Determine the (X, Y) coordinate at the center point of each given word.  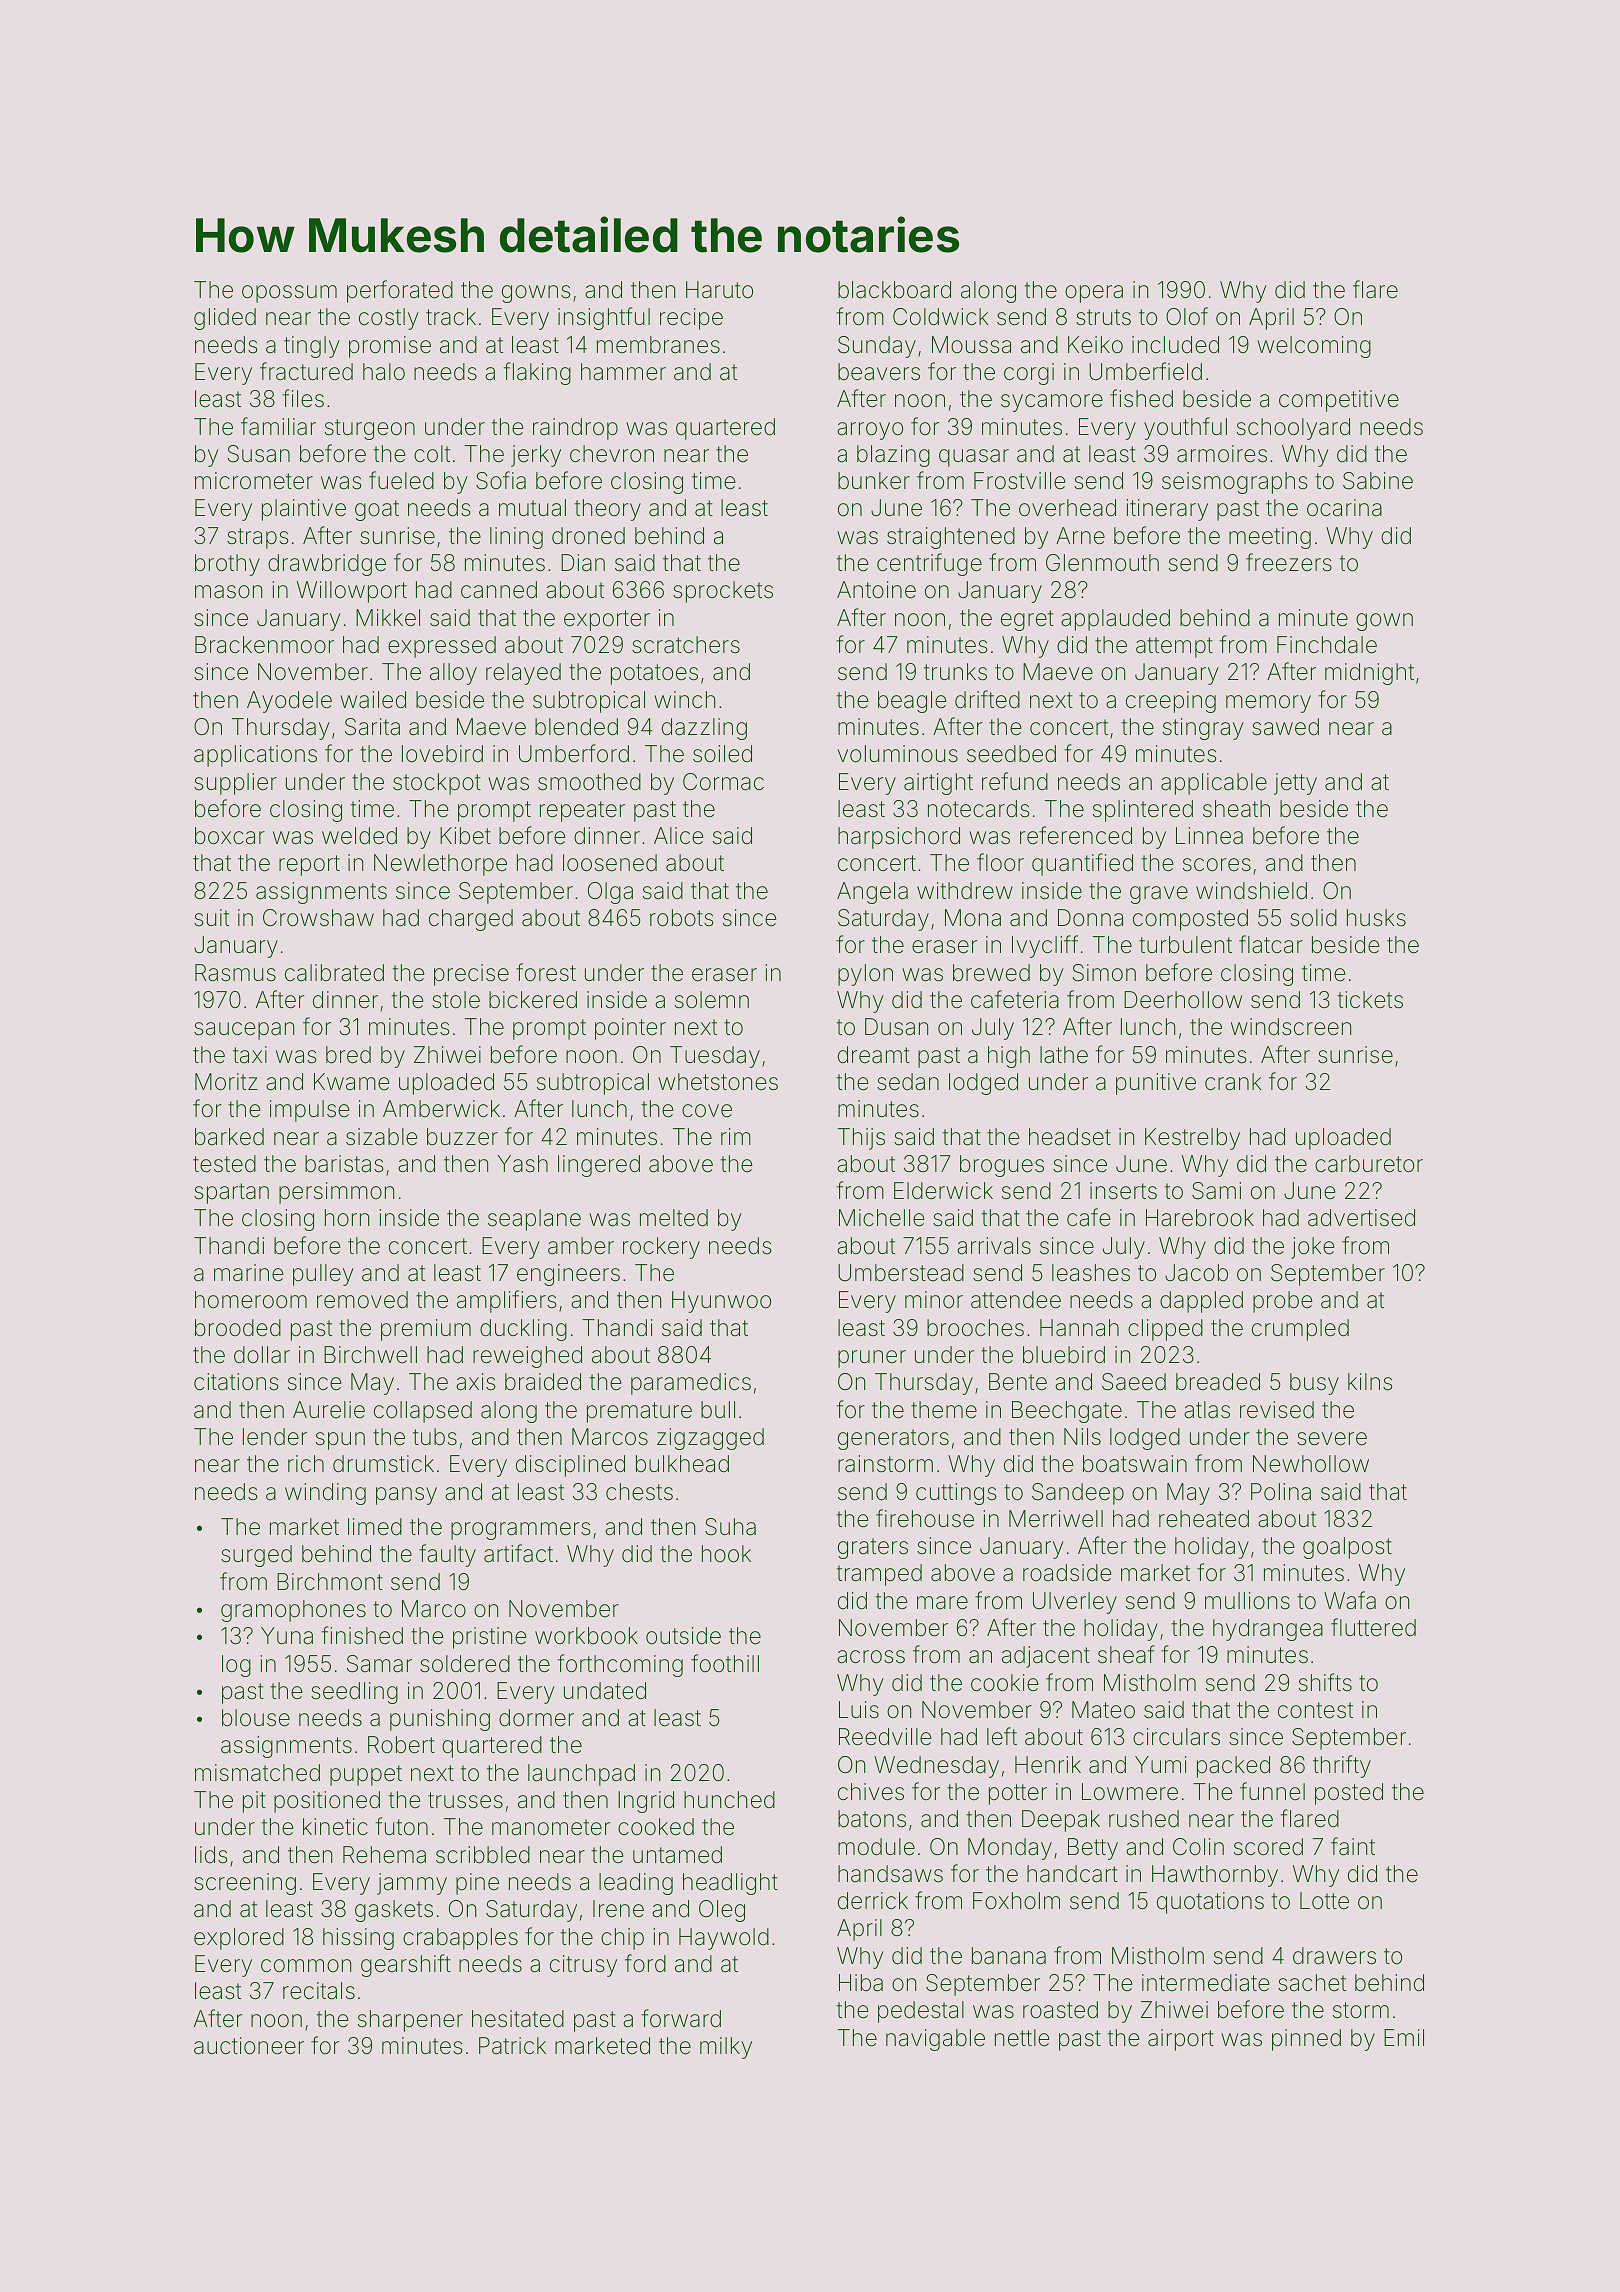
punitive (1156, 1084)
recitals (319, 1991)
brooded (238, 1328)
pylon (865, 975)
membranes (658, 345)
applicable (1214, 784)
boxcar (230, 836)
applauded (1115, 620)
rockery (661, 1248)
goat (377, 510)
